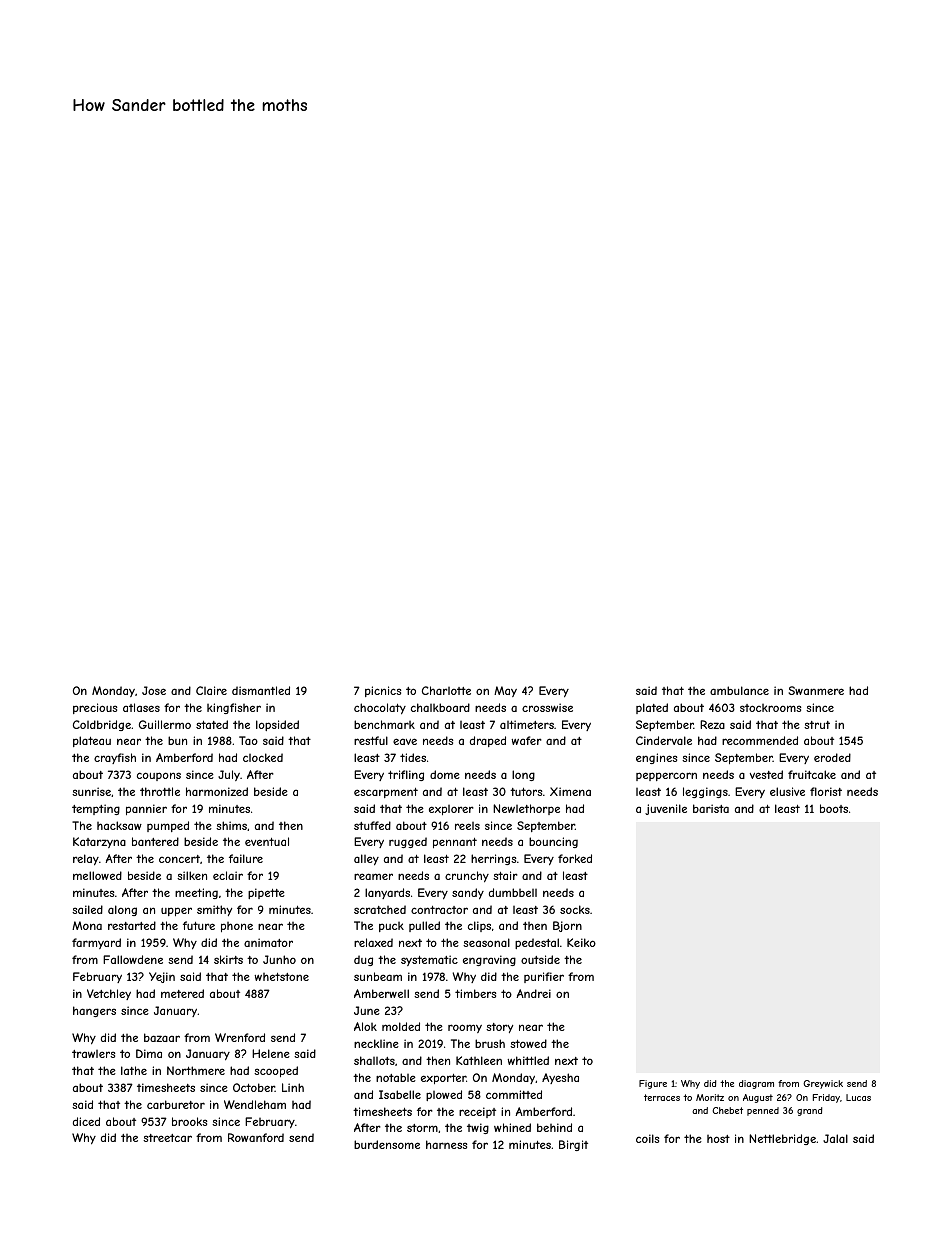  Describe the element at coordinates (763, 1111) in the screenshot. I see `penned` at that location.
